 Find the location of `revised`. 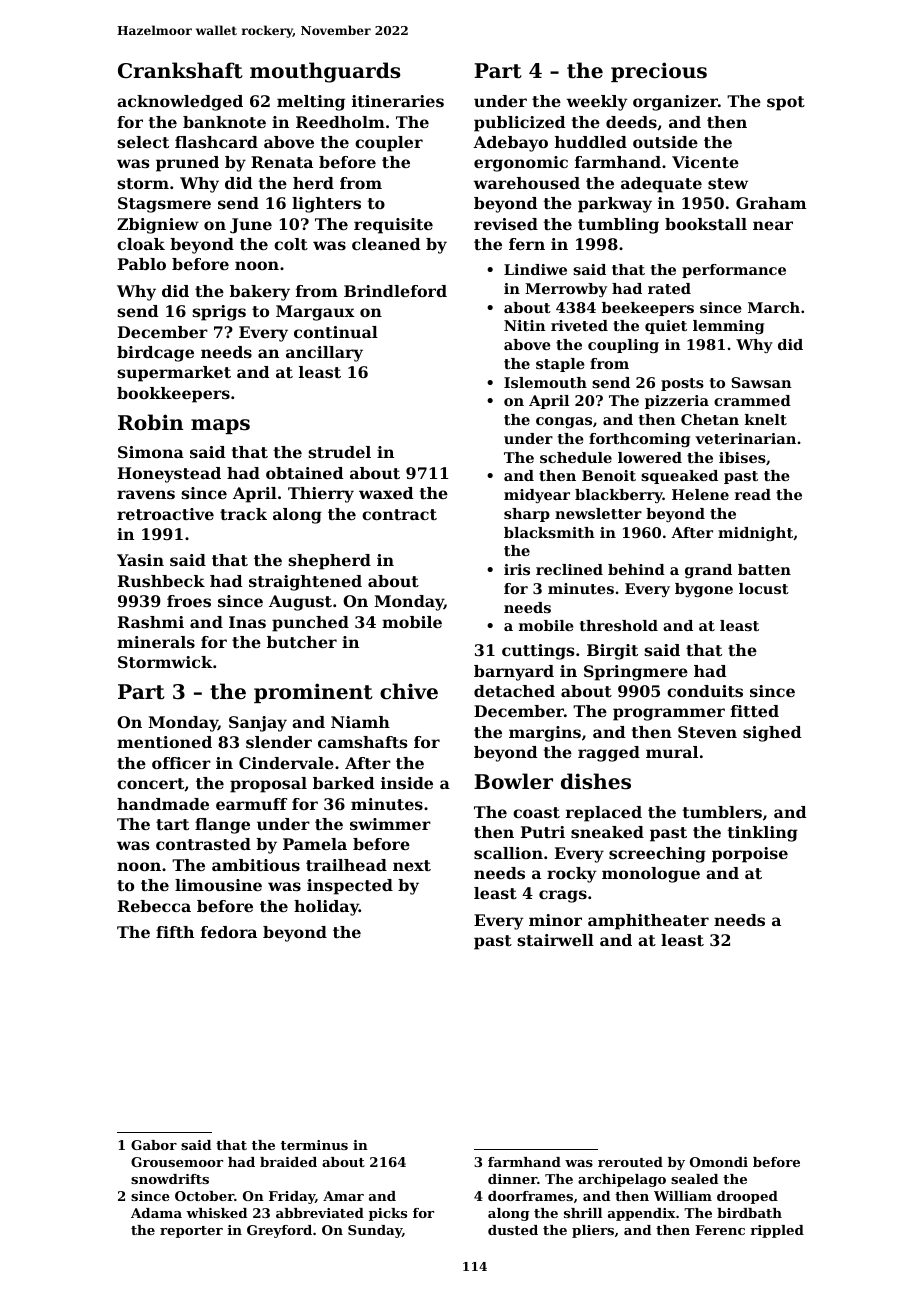

revised is located at coordinates (506, 224).
